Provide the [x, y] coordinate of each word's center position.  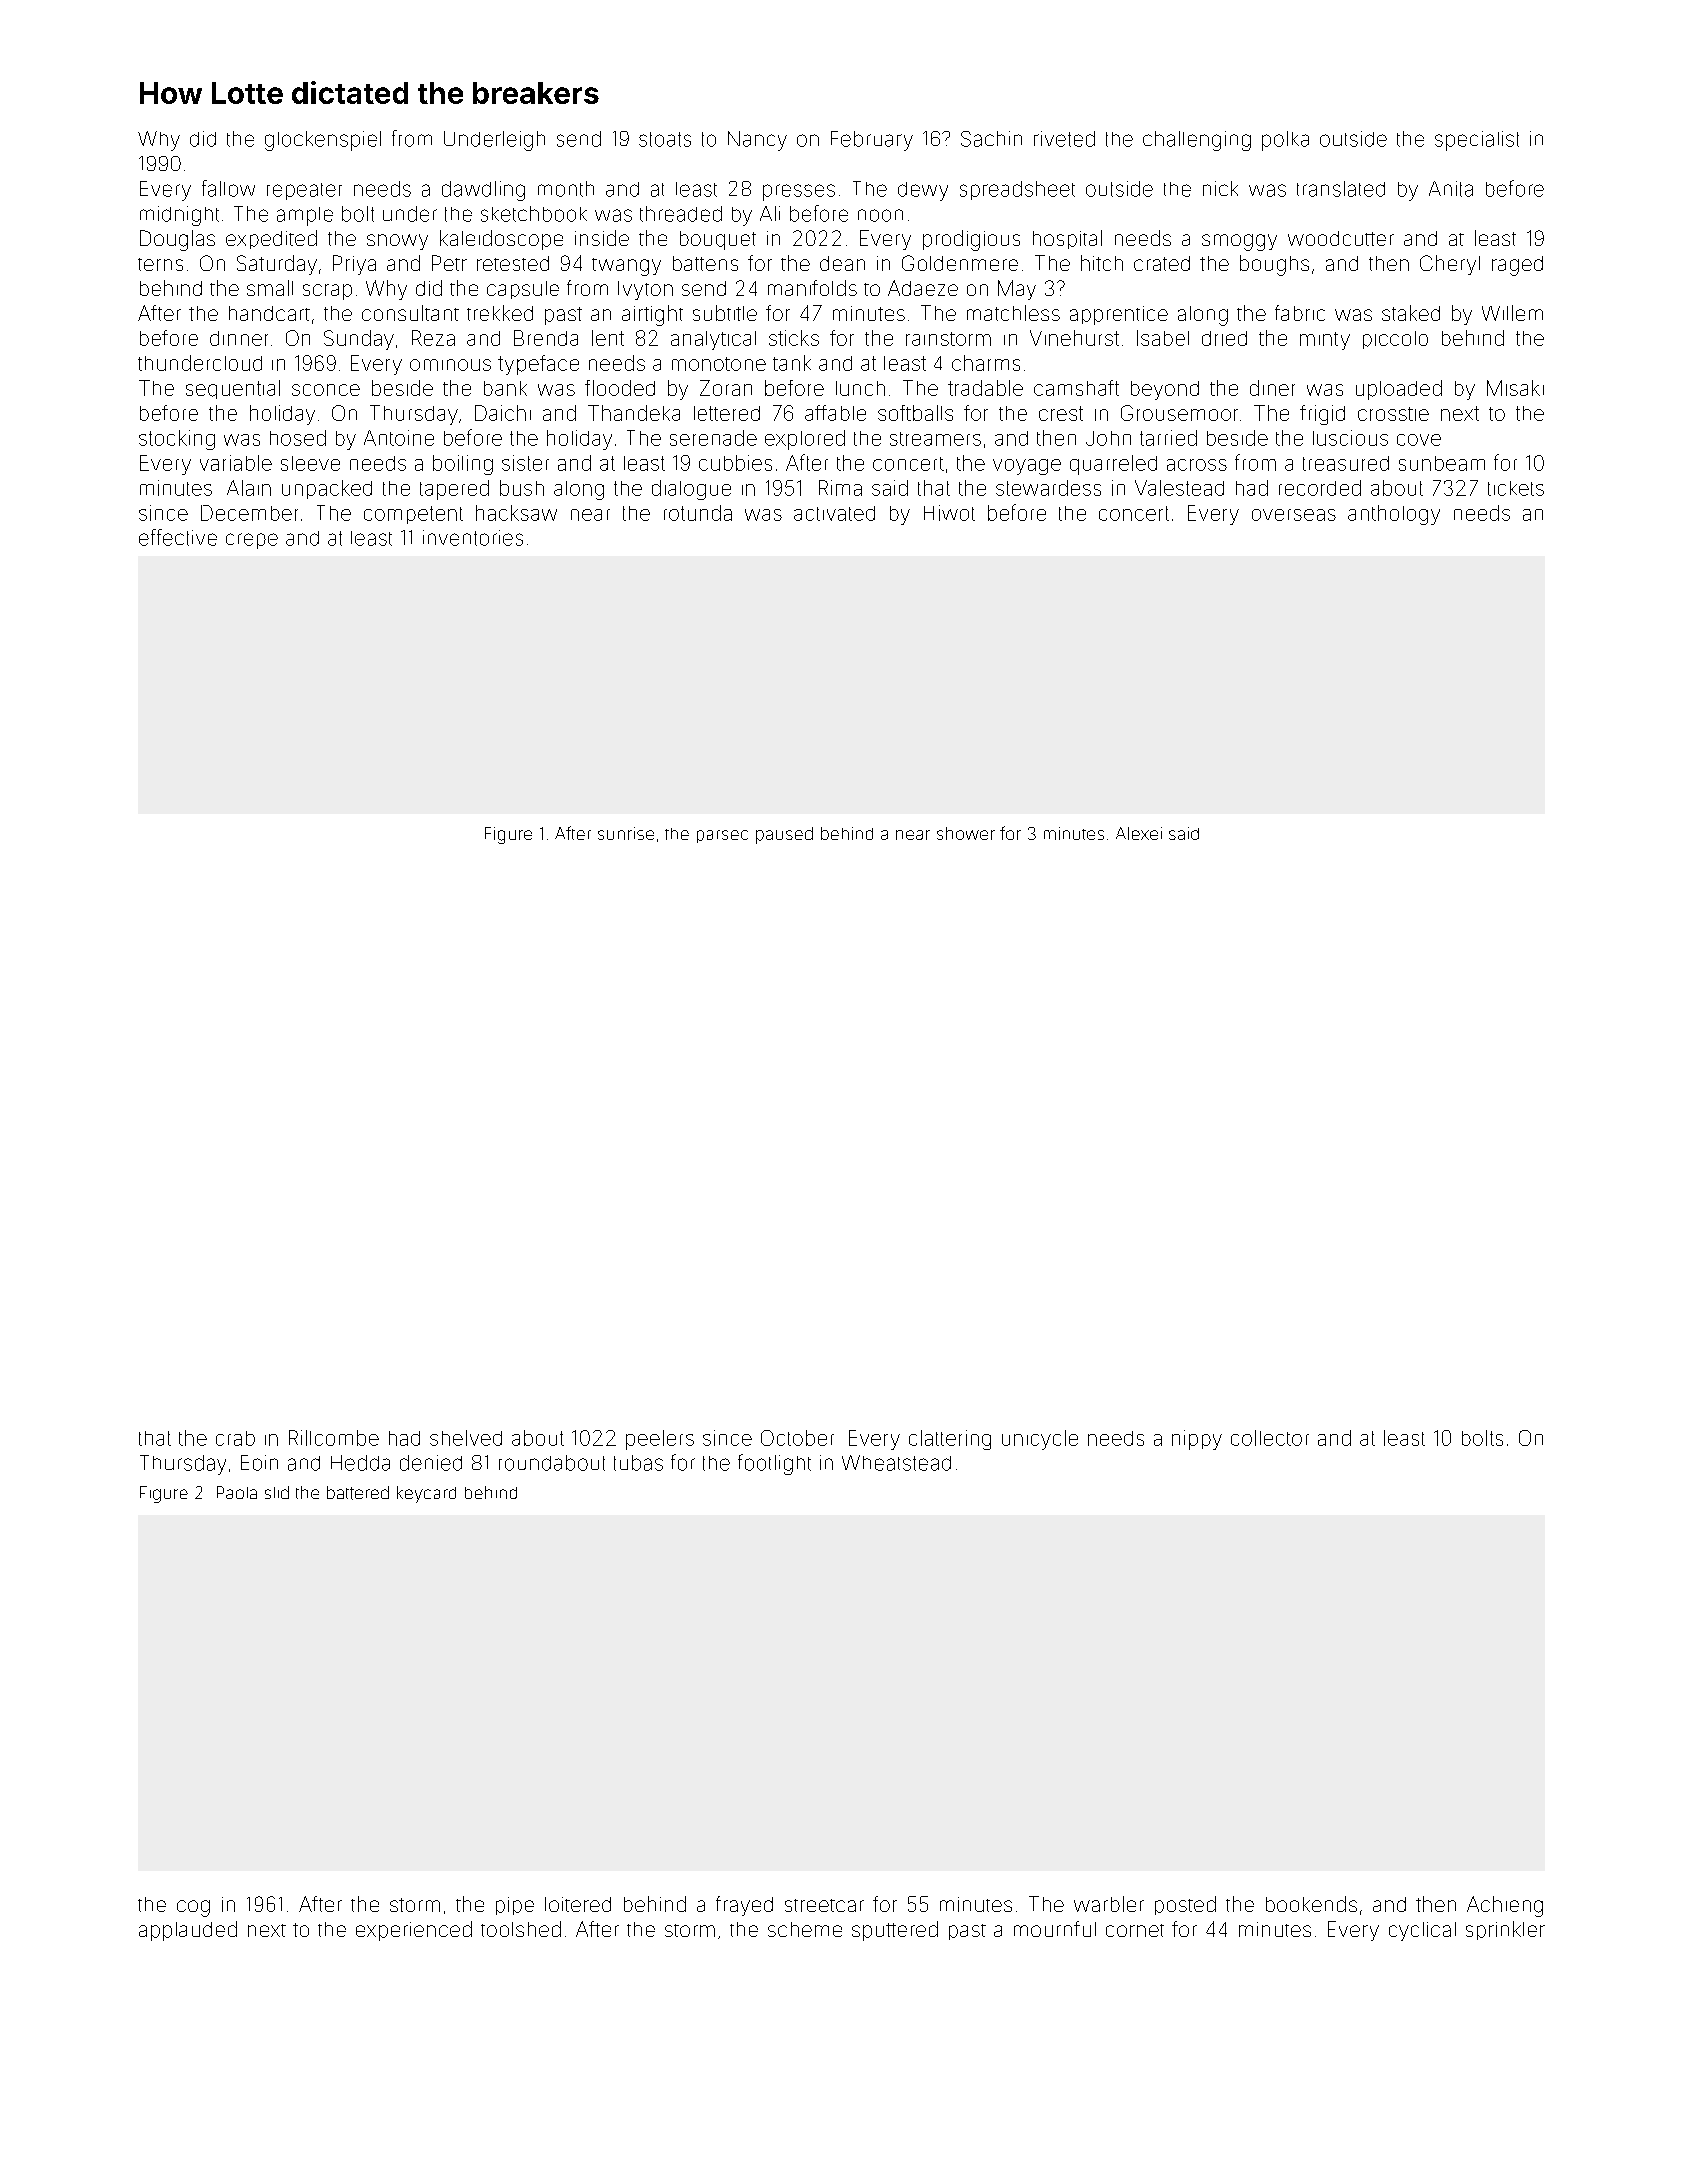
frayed [744, 1906]
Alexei [1139, 833]
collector [1270, 1438]
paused [784, 835]
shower [966, 833]
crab [235, 1438]
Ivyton [645, 290]
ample [305, 216]
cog [193, 1908]
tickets [1516, 488]
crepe [252, 541]
